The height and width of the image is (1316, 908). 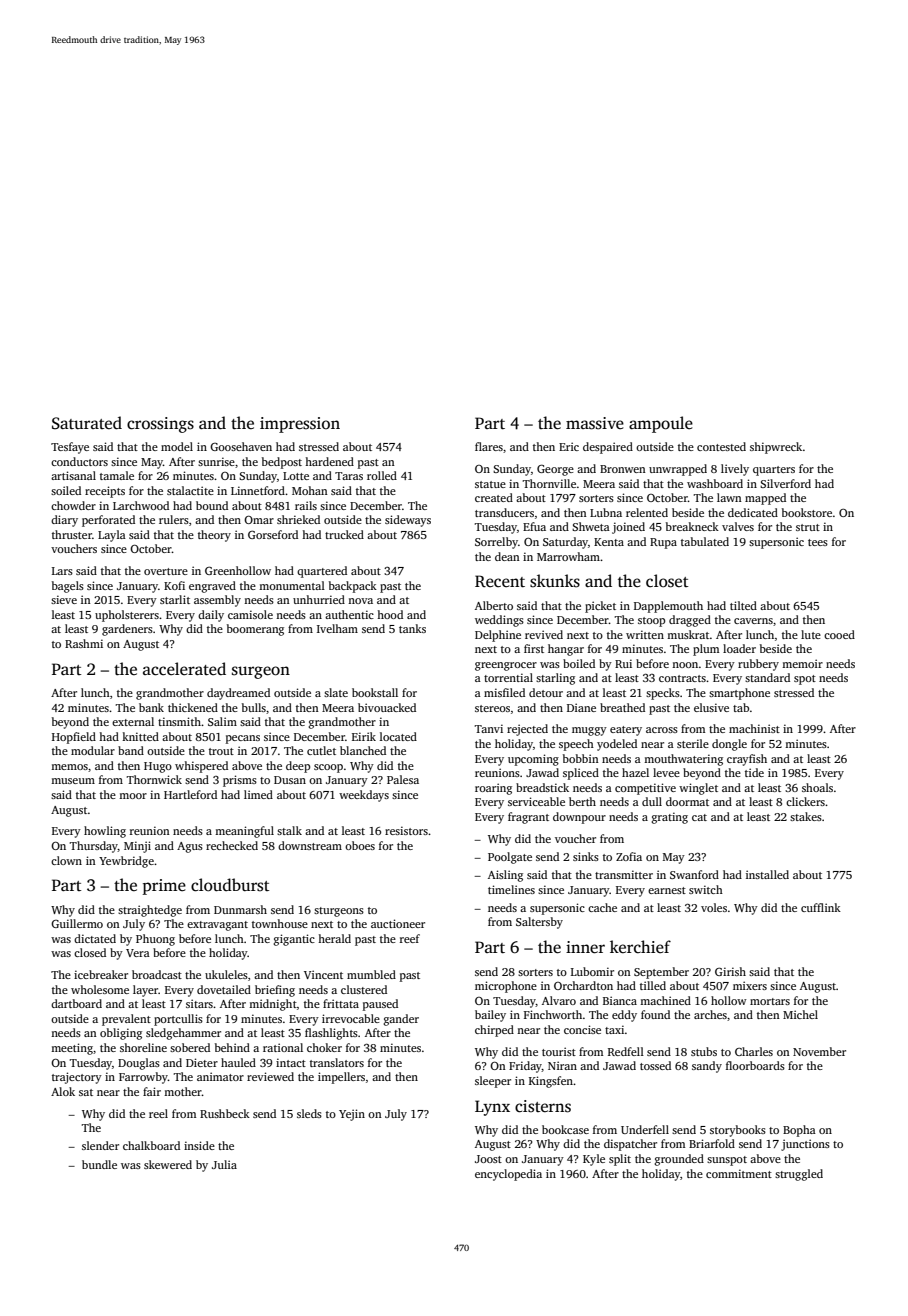 I want to click on reel, so click(x=158, y=1113).
